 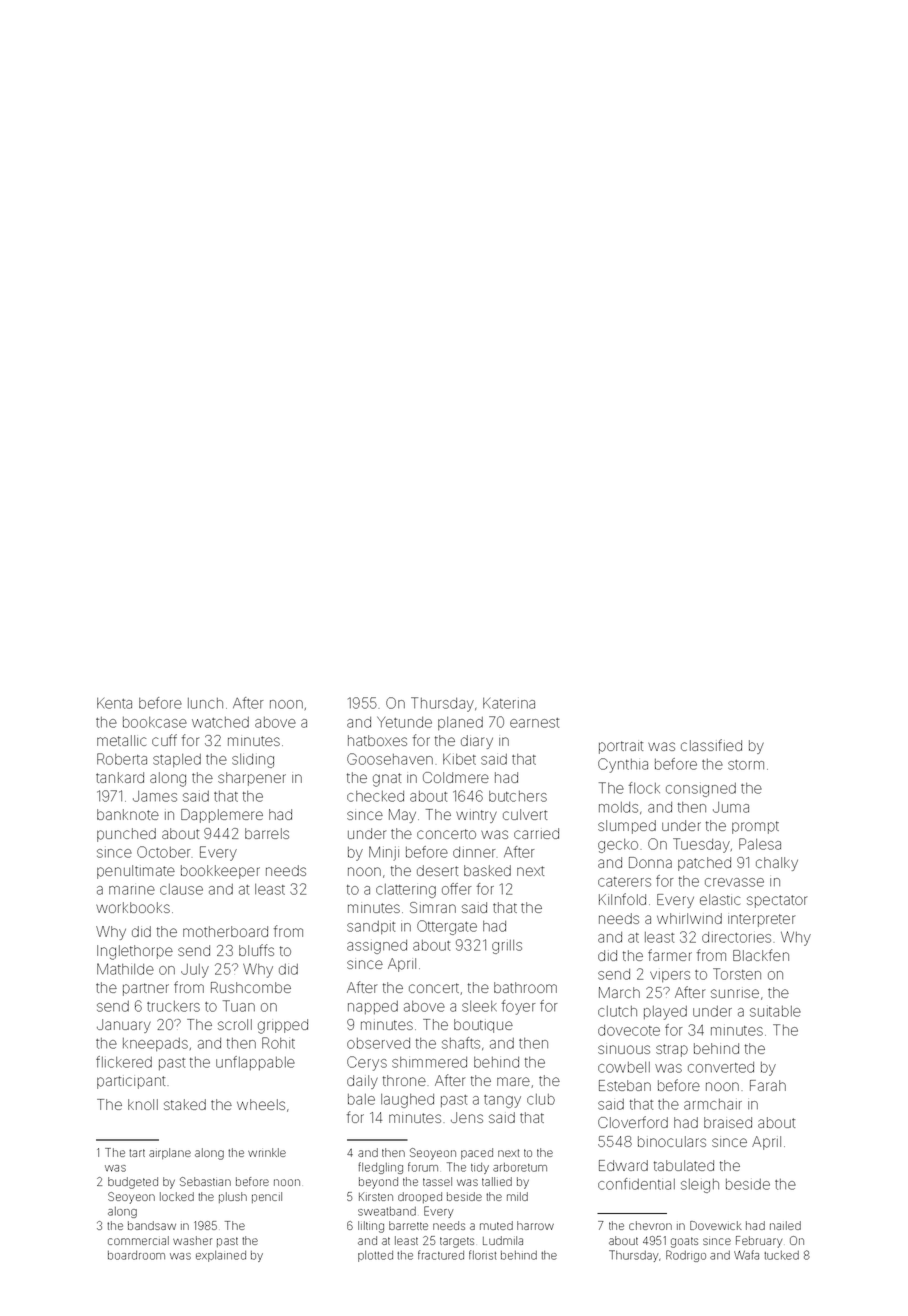 I want to click on boutique, so click(x=483, y=1026).
